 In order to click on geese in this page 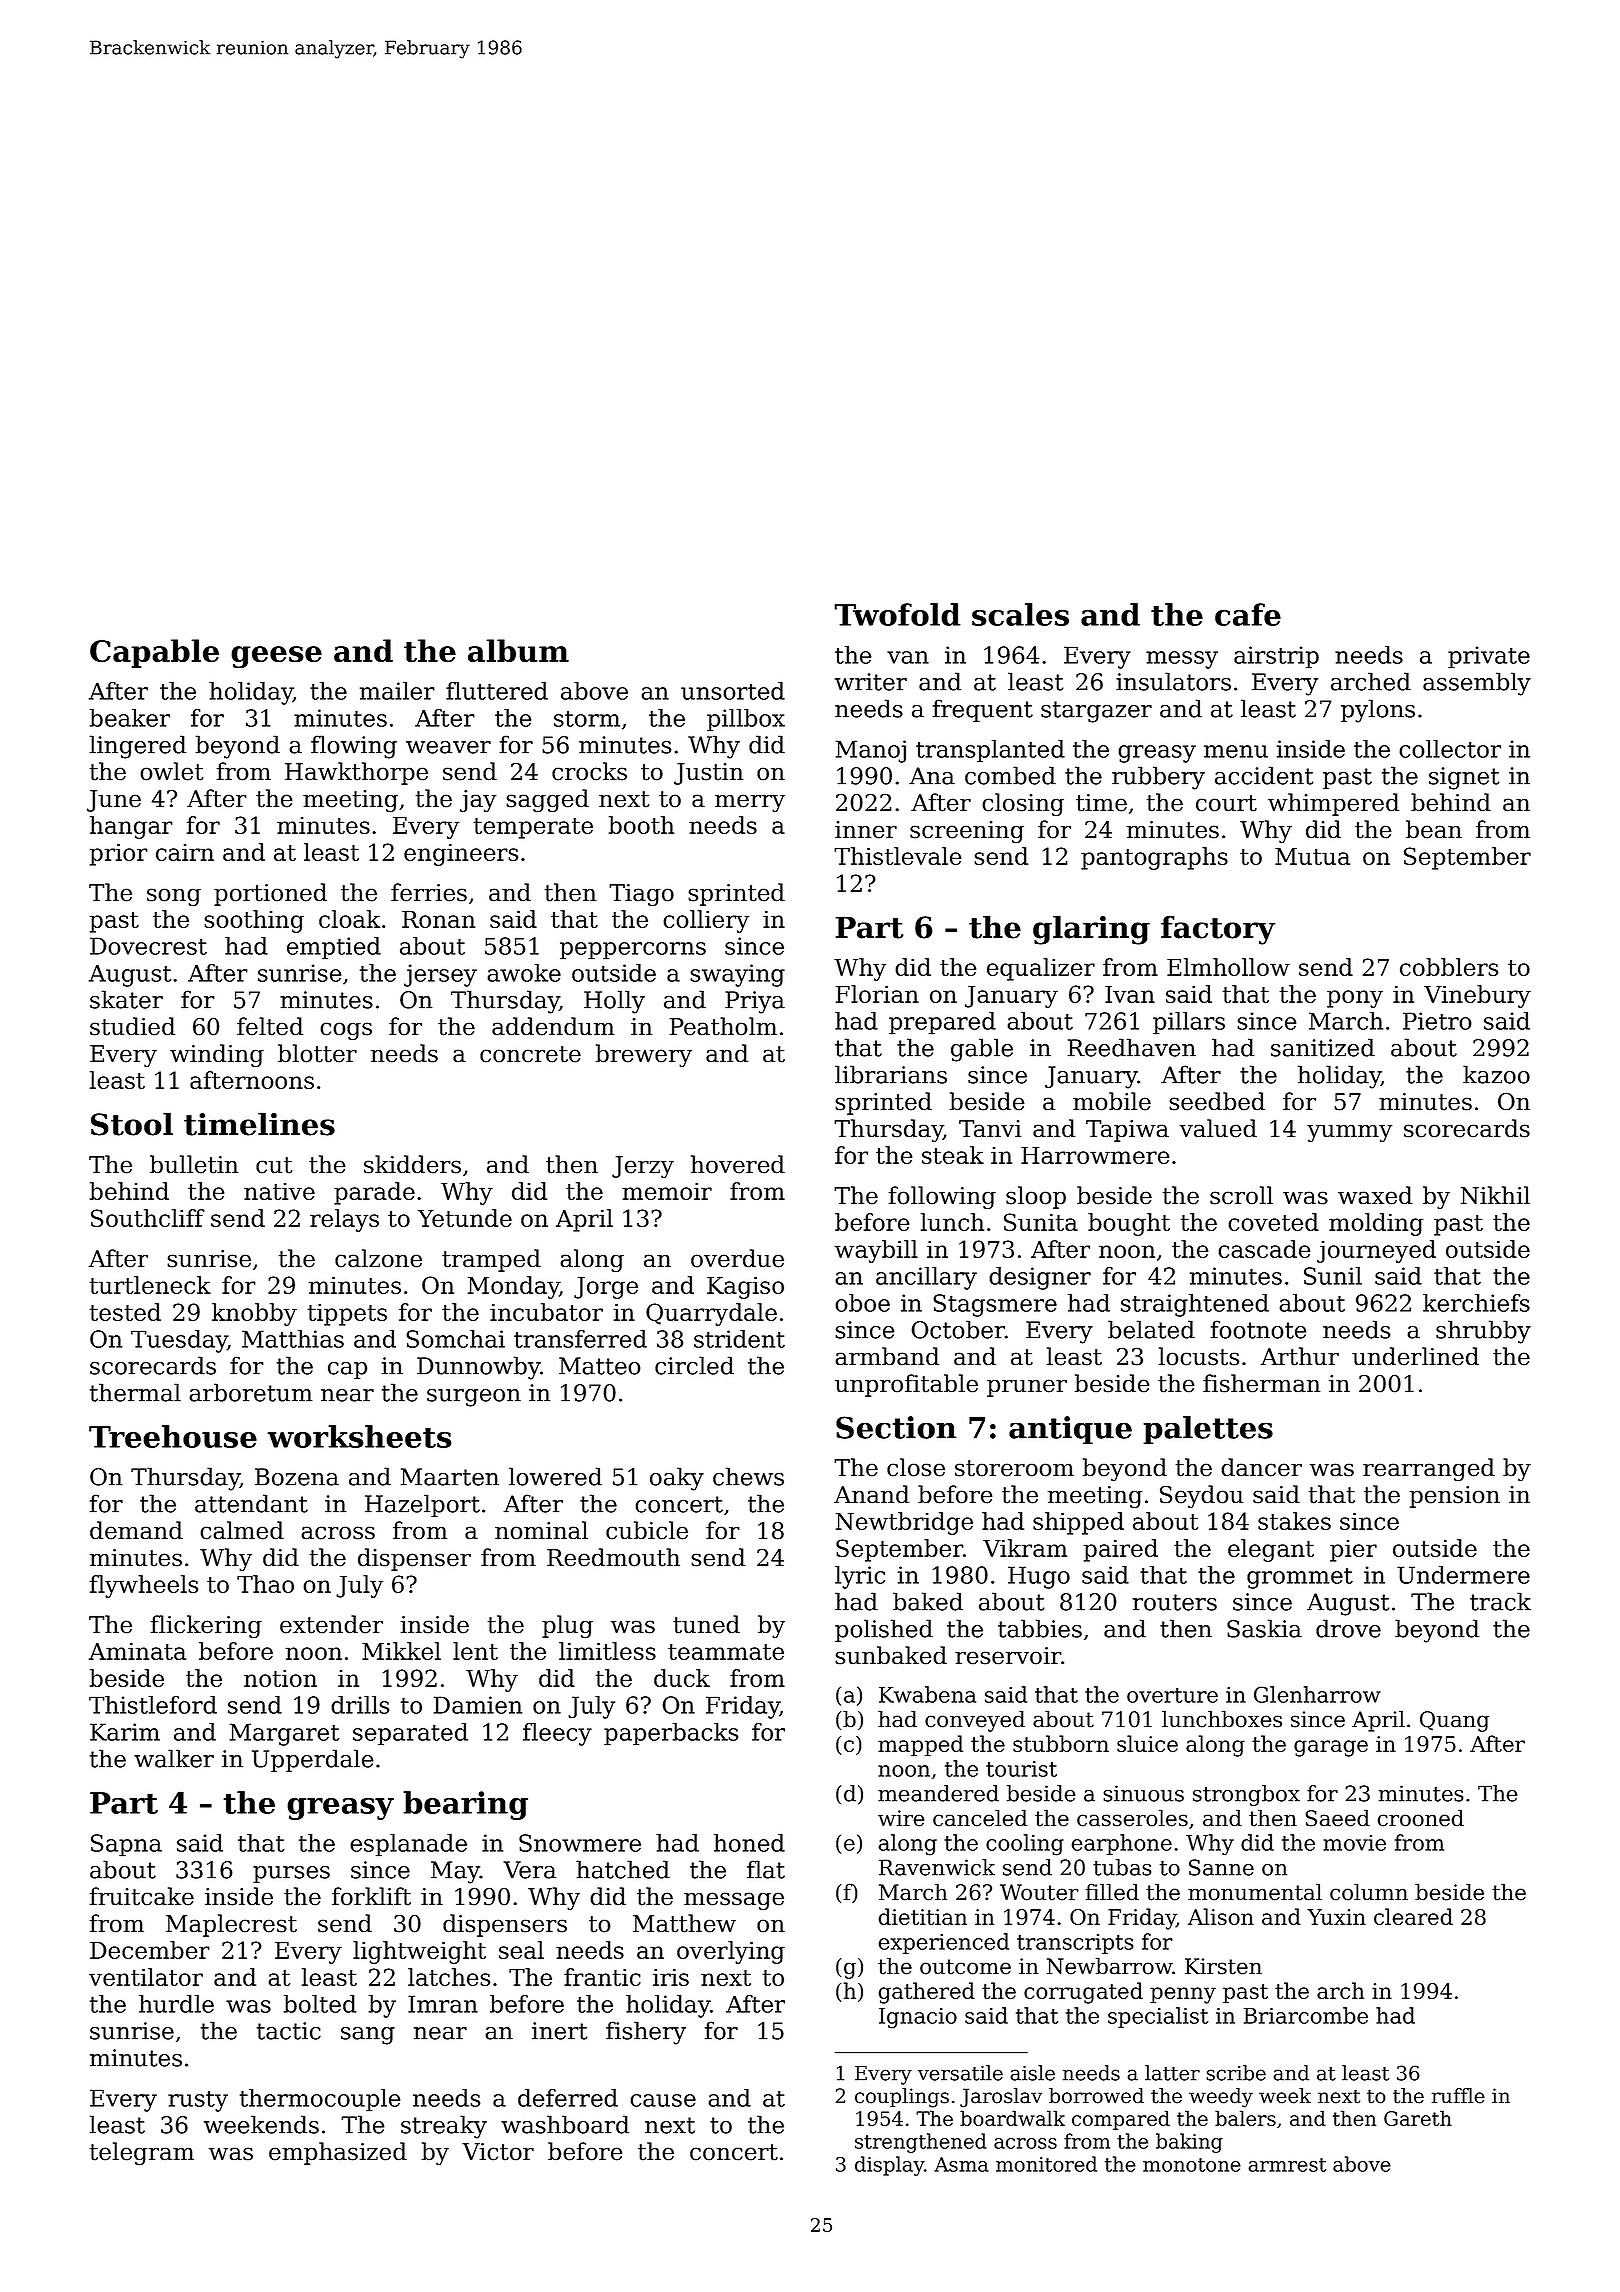, I will do `click(276, 657)`.
